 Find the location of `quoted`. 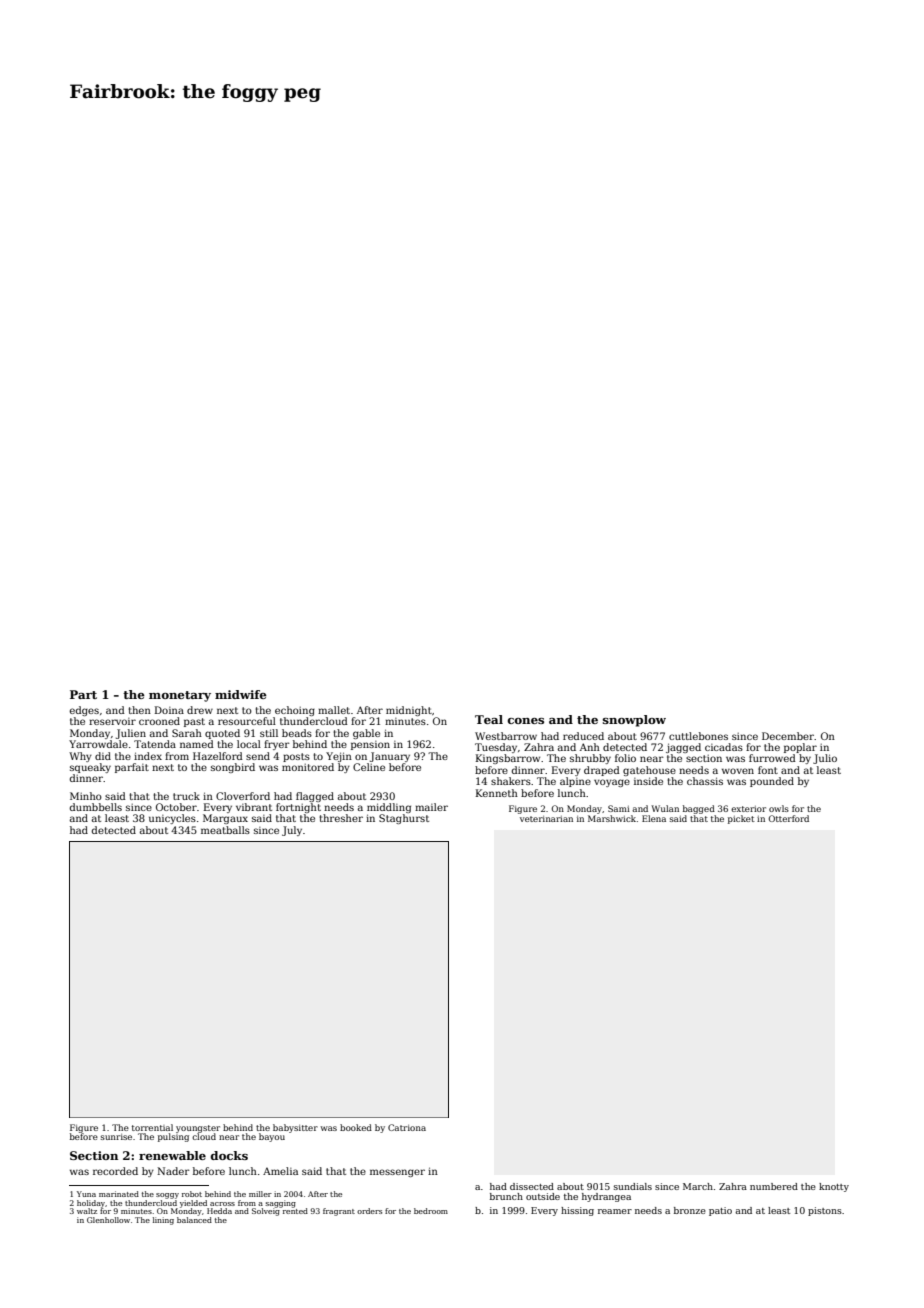

quoted is located at coordinates (222, 734).
